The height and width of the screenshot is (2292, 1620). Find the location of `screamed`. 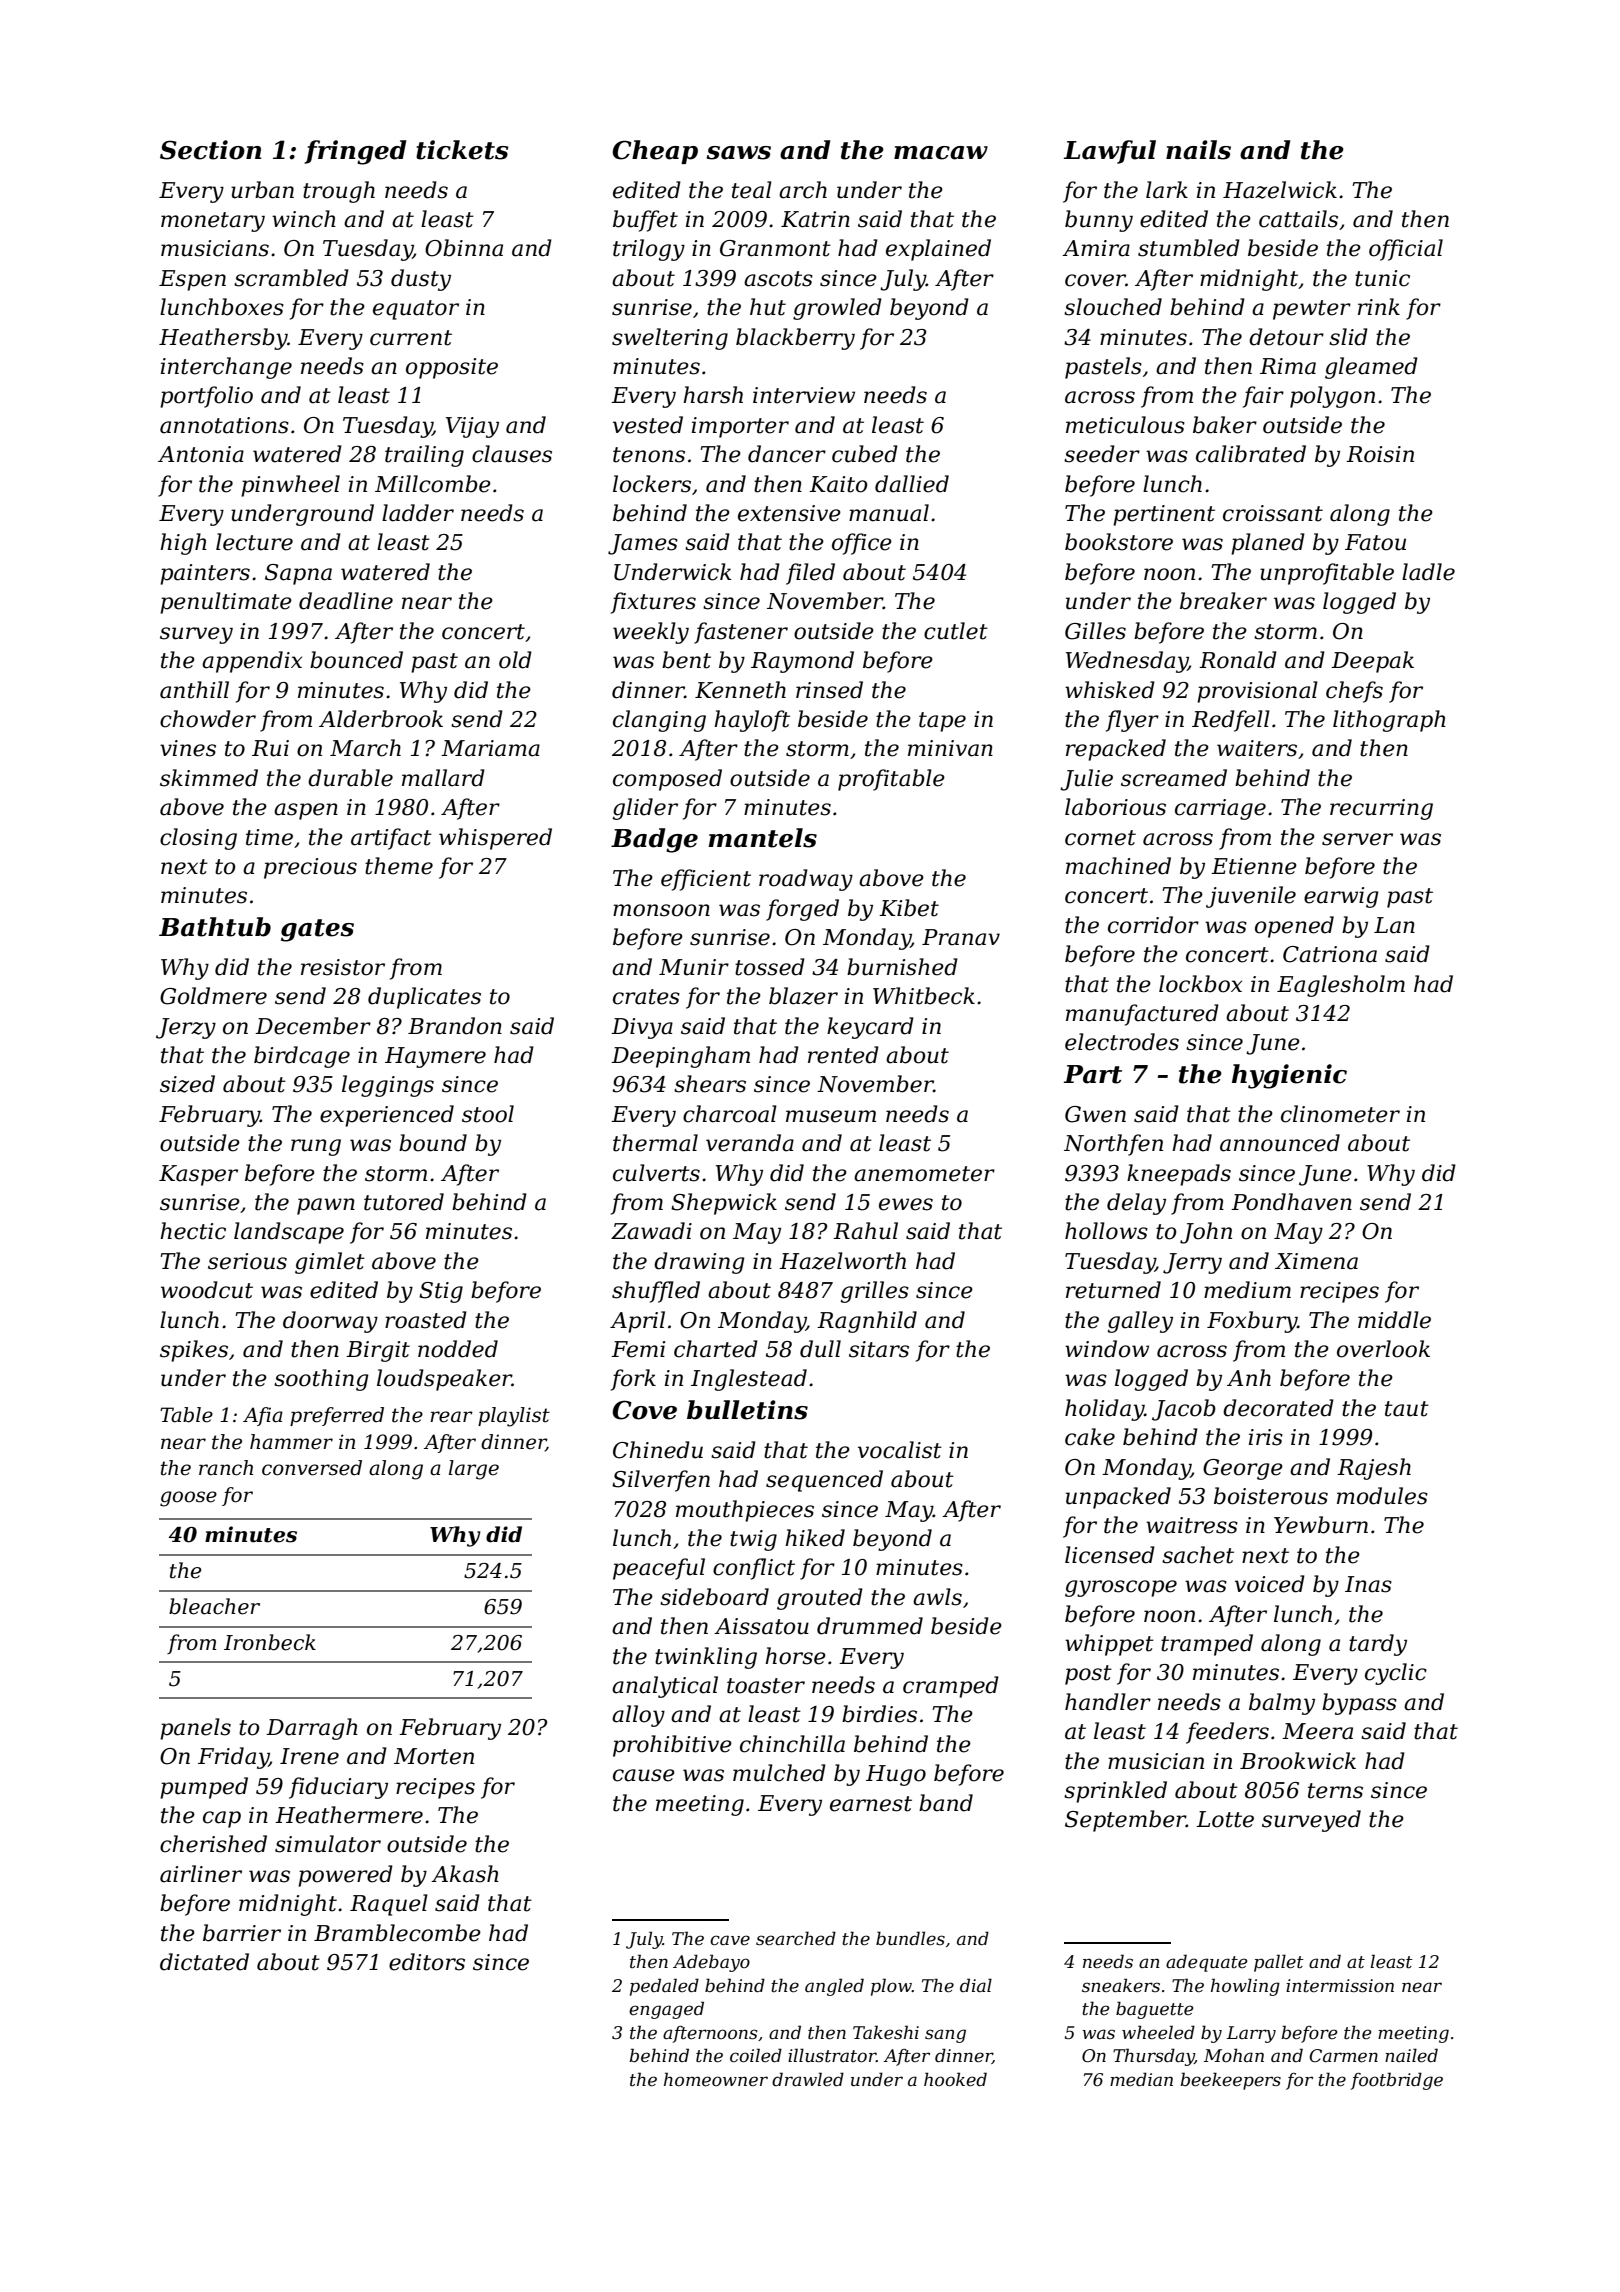

screamed is located at coordinates (1174, 778).
